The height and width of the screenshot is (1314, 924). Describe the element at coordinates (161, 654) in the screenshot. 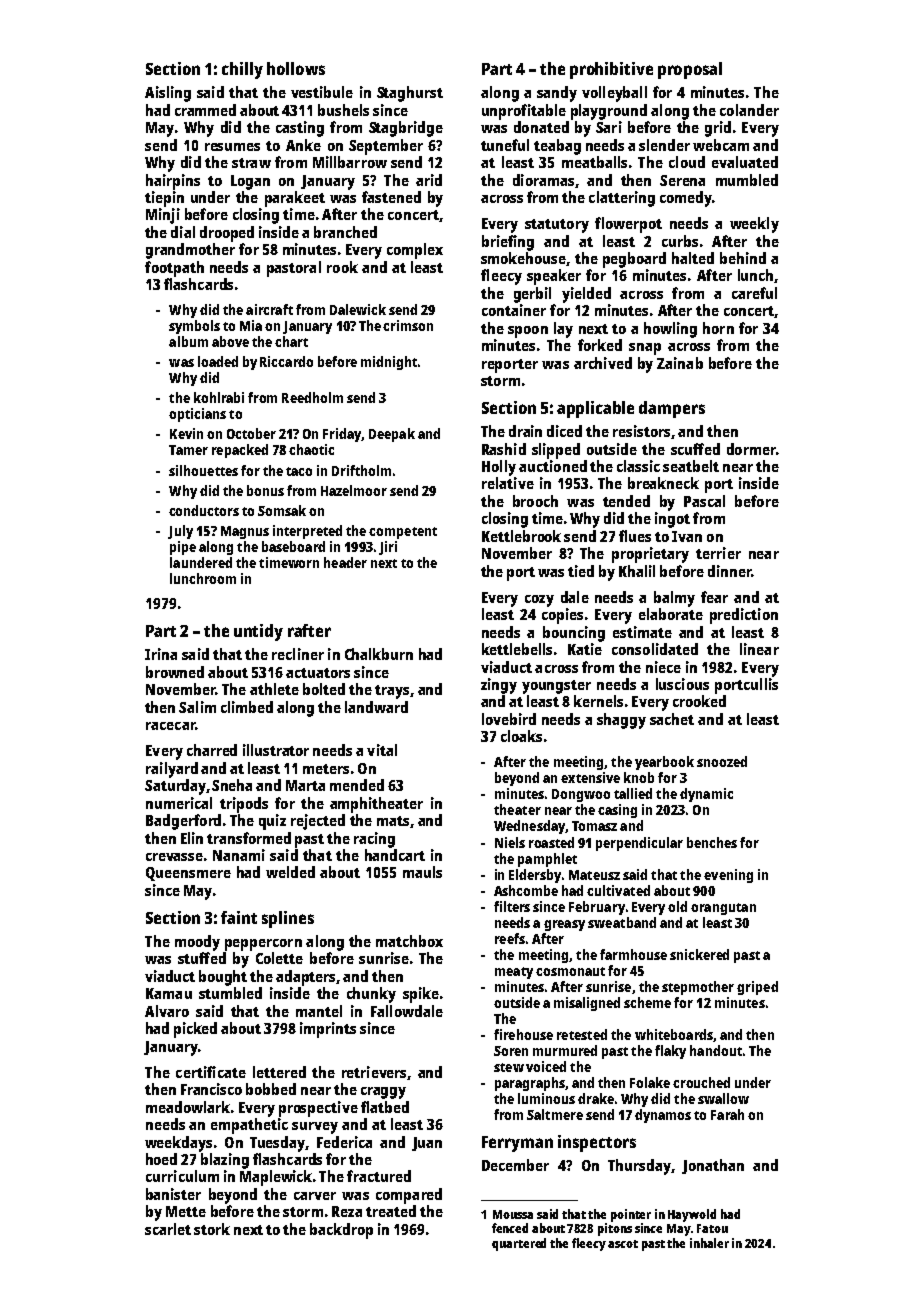

I see `Irina` at that location.
